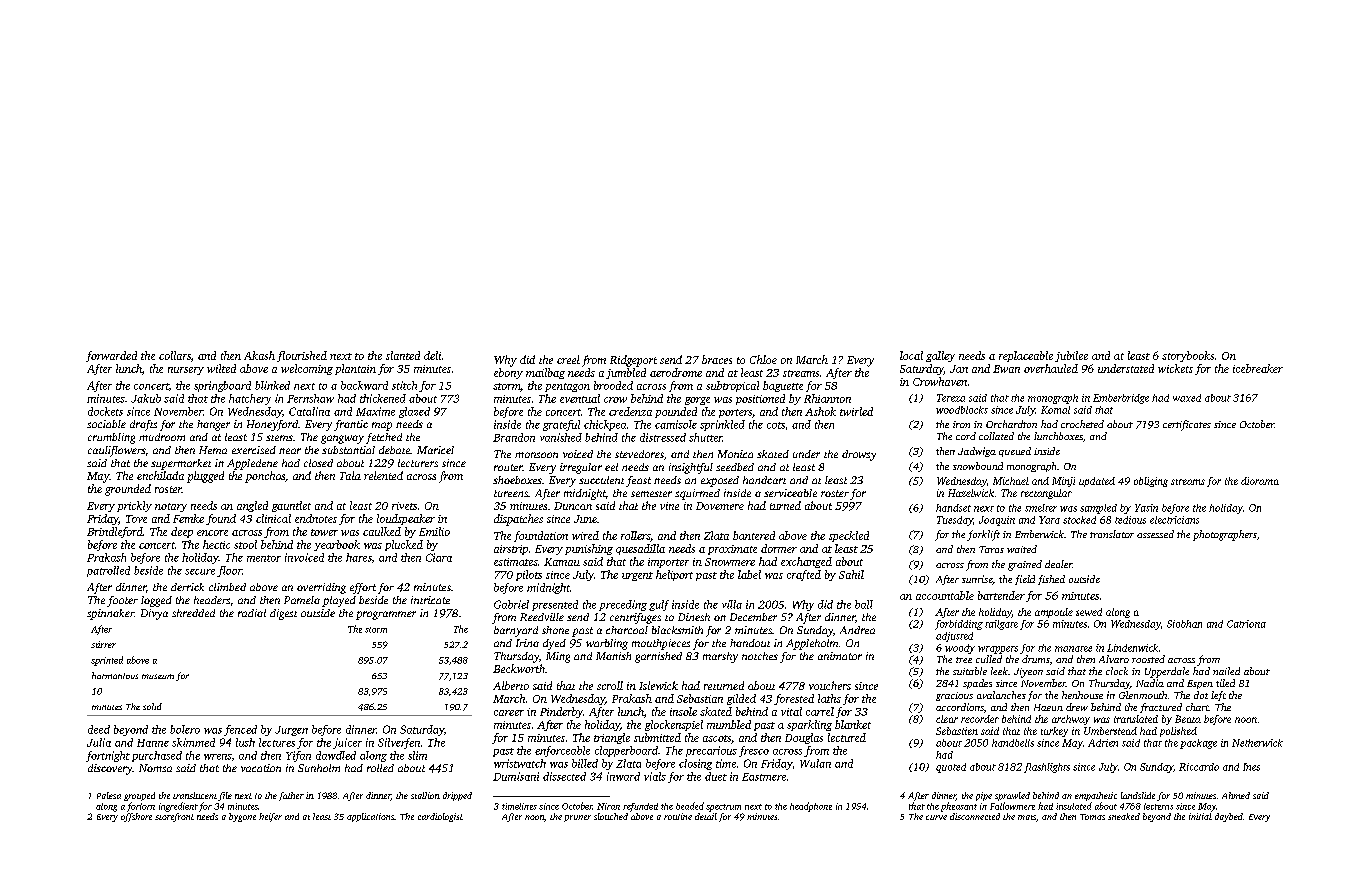  Describe the element at coordinates (1155, 534) in the screenshot. I see `assessed` at that location.
